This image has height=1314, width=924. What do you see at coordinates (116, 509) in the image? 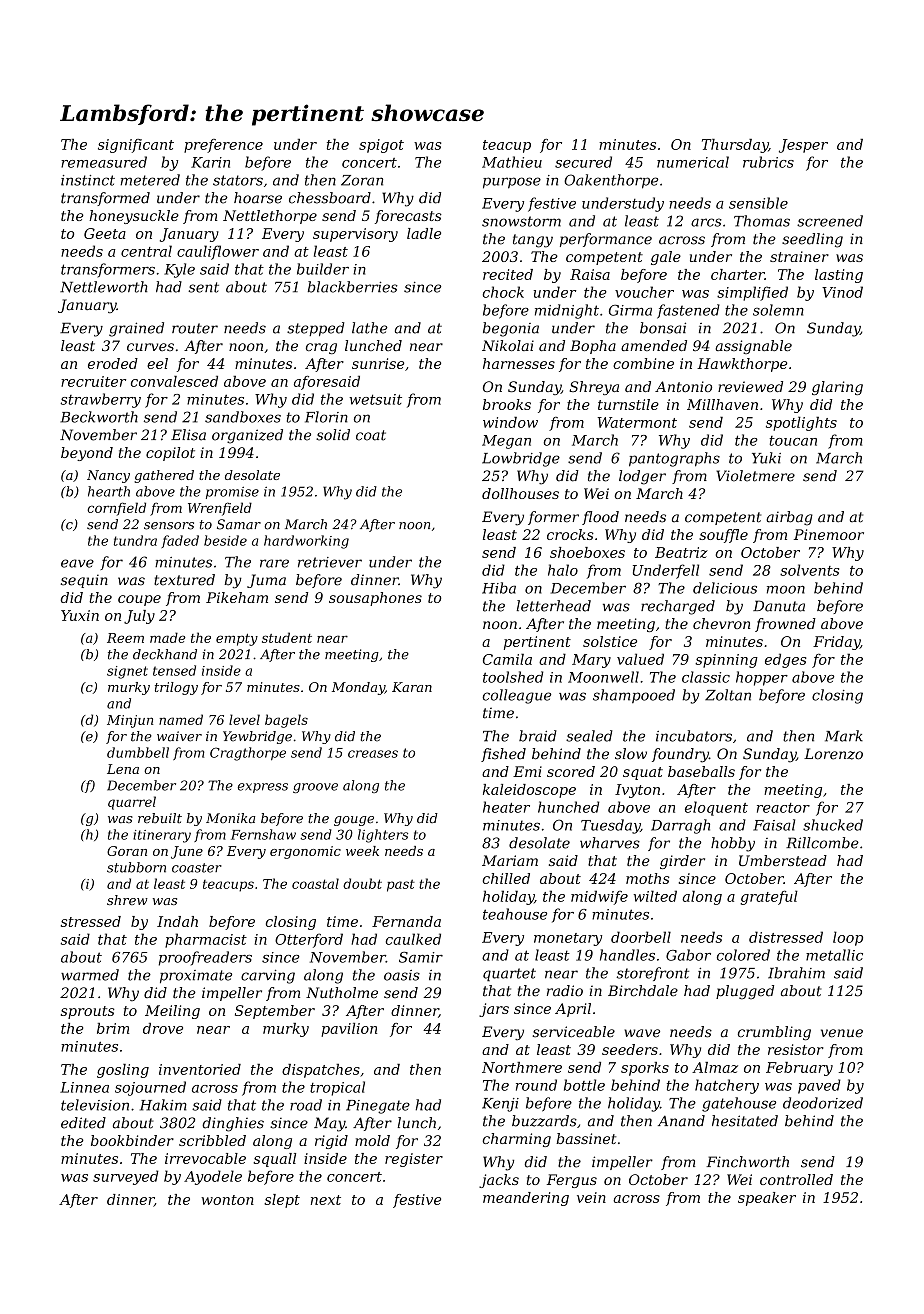
I see `cornfield` at bounding box center [116, 509].
